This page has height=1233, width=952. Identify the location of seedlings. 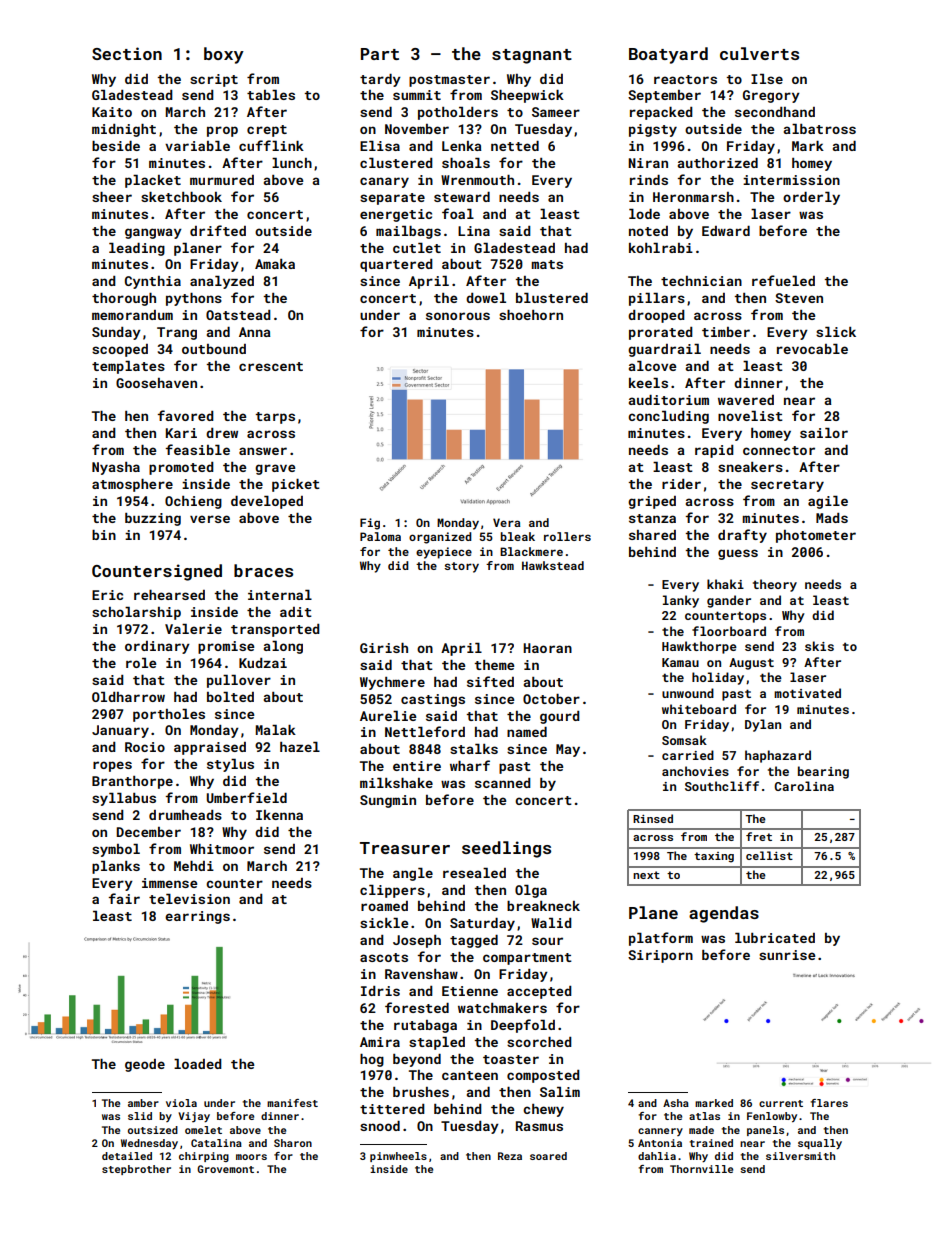
(506, 849).
